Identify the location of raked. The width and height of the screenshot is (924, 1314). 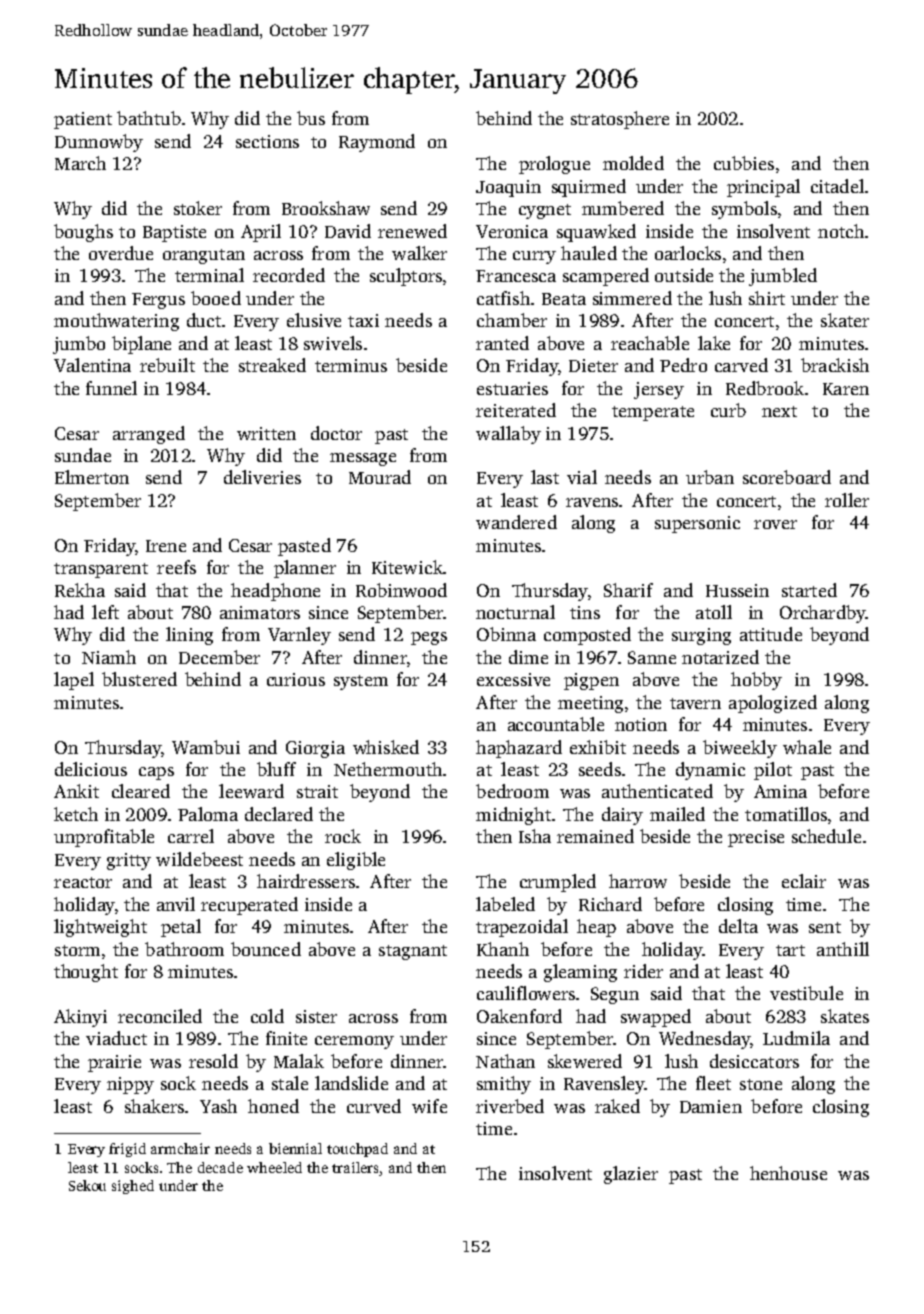
(617, 1106).
